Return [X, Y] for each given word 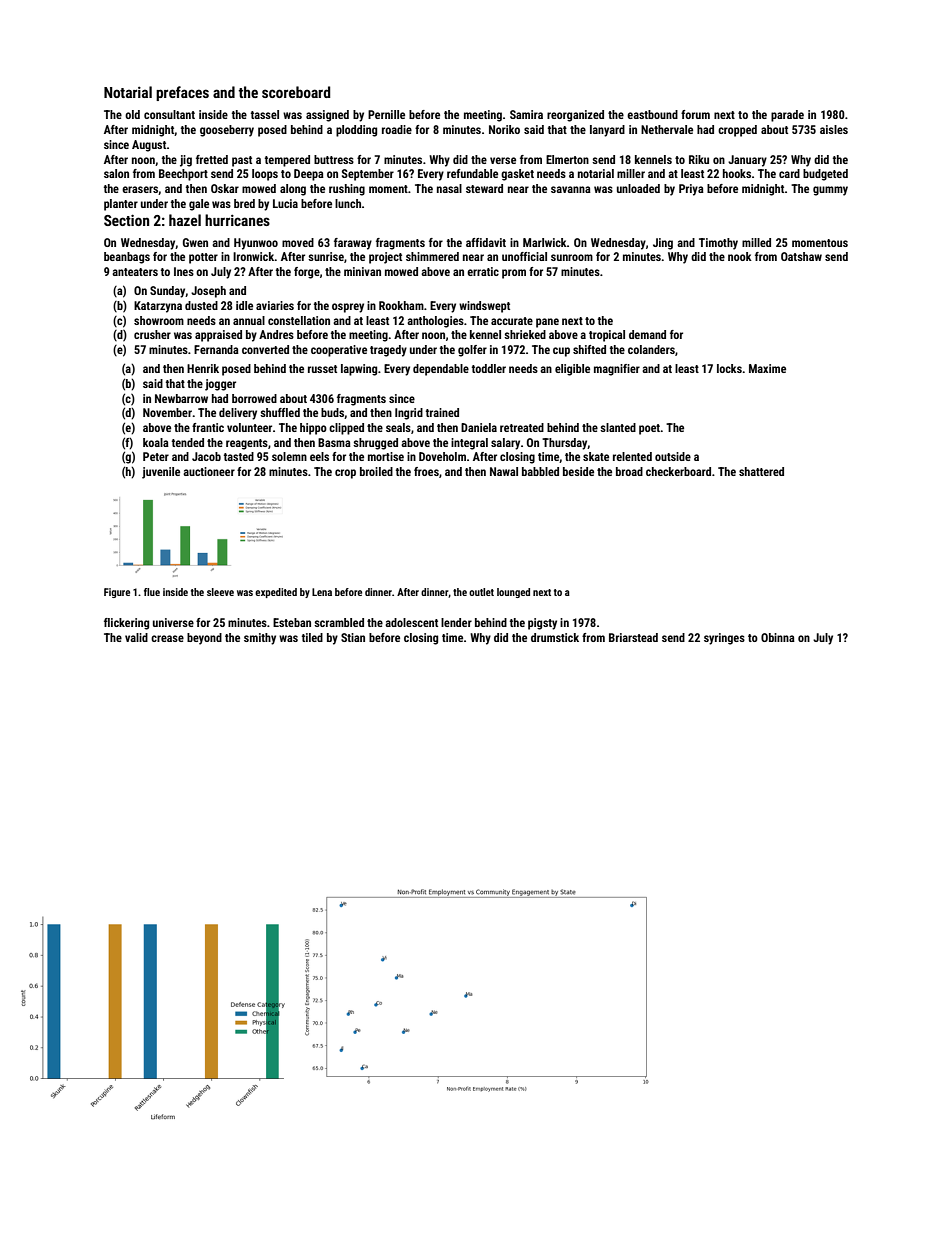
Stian [353, 637]
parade [787, 116]
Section [126, 220]
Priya [691, 190]
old [132, 114]
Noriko [504, 129]
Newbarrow [181, 398]
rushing [347, 190]
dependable [441, 370]
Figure [117, 593]
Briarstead [633, 637]
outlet [481, 592]
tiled [312, 637]
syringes [724, 639]
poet [649, 429]
